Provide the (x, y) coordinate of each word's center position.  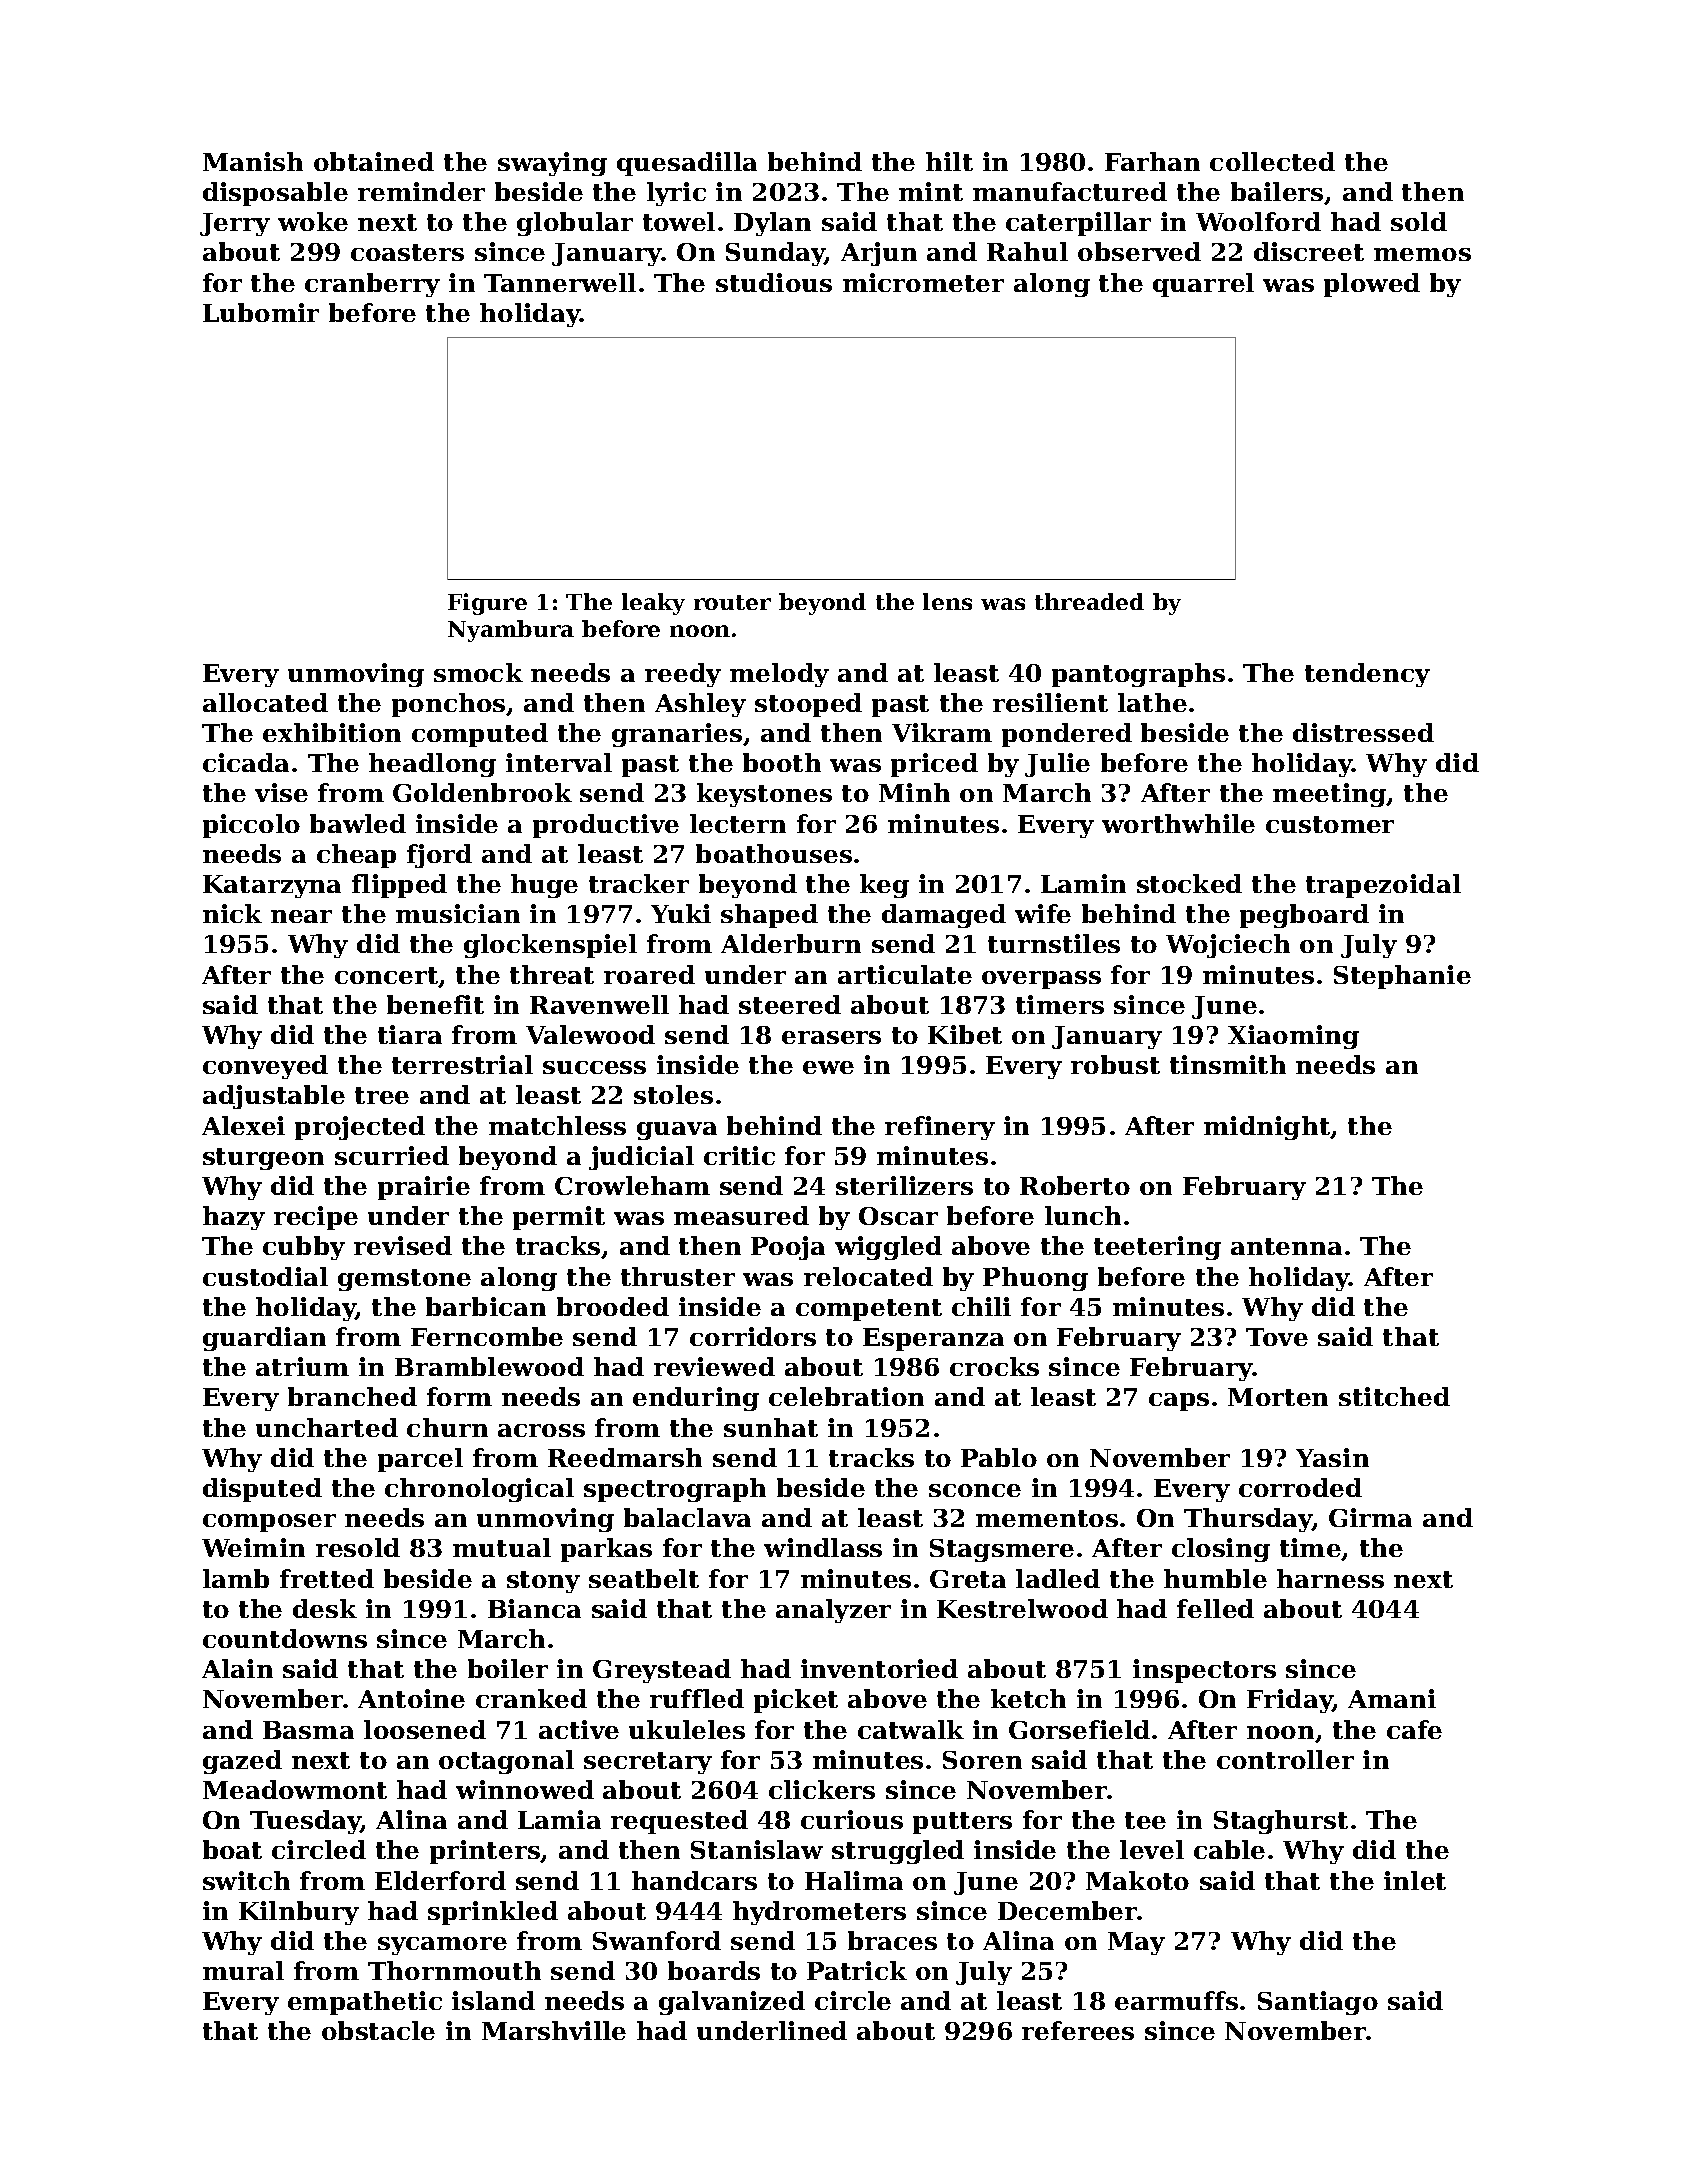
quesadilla (687, 164)
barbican (486, 1306)
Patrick (857, 1970)
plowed (1372, 285)
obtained (374, 161)
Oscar (898, 1216)
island (493, 2000)
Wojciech (1228, 946)
